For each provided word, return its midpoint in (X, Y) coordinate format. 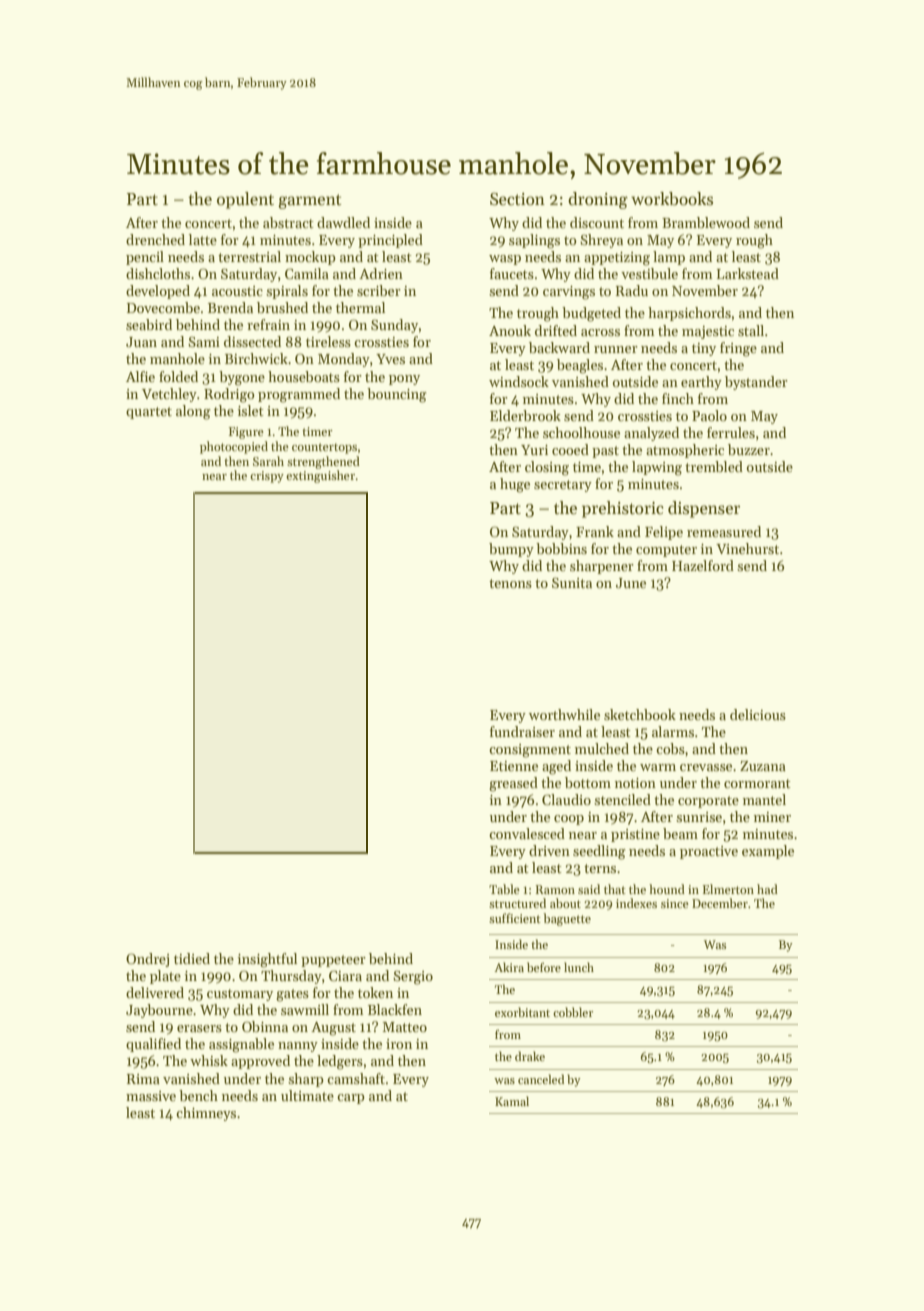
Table (504, 889)
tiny (704, 349)
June (631, 583)
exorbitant (522, 1012)
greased (513, 784)
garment (309, 201)
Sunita (572, 582)
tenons (510, 583)
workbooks (672, 199)
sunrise (699, 817)
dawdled (343, 222)
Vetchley (169, 395)
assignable (241, 1045)
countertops (324, 448)
